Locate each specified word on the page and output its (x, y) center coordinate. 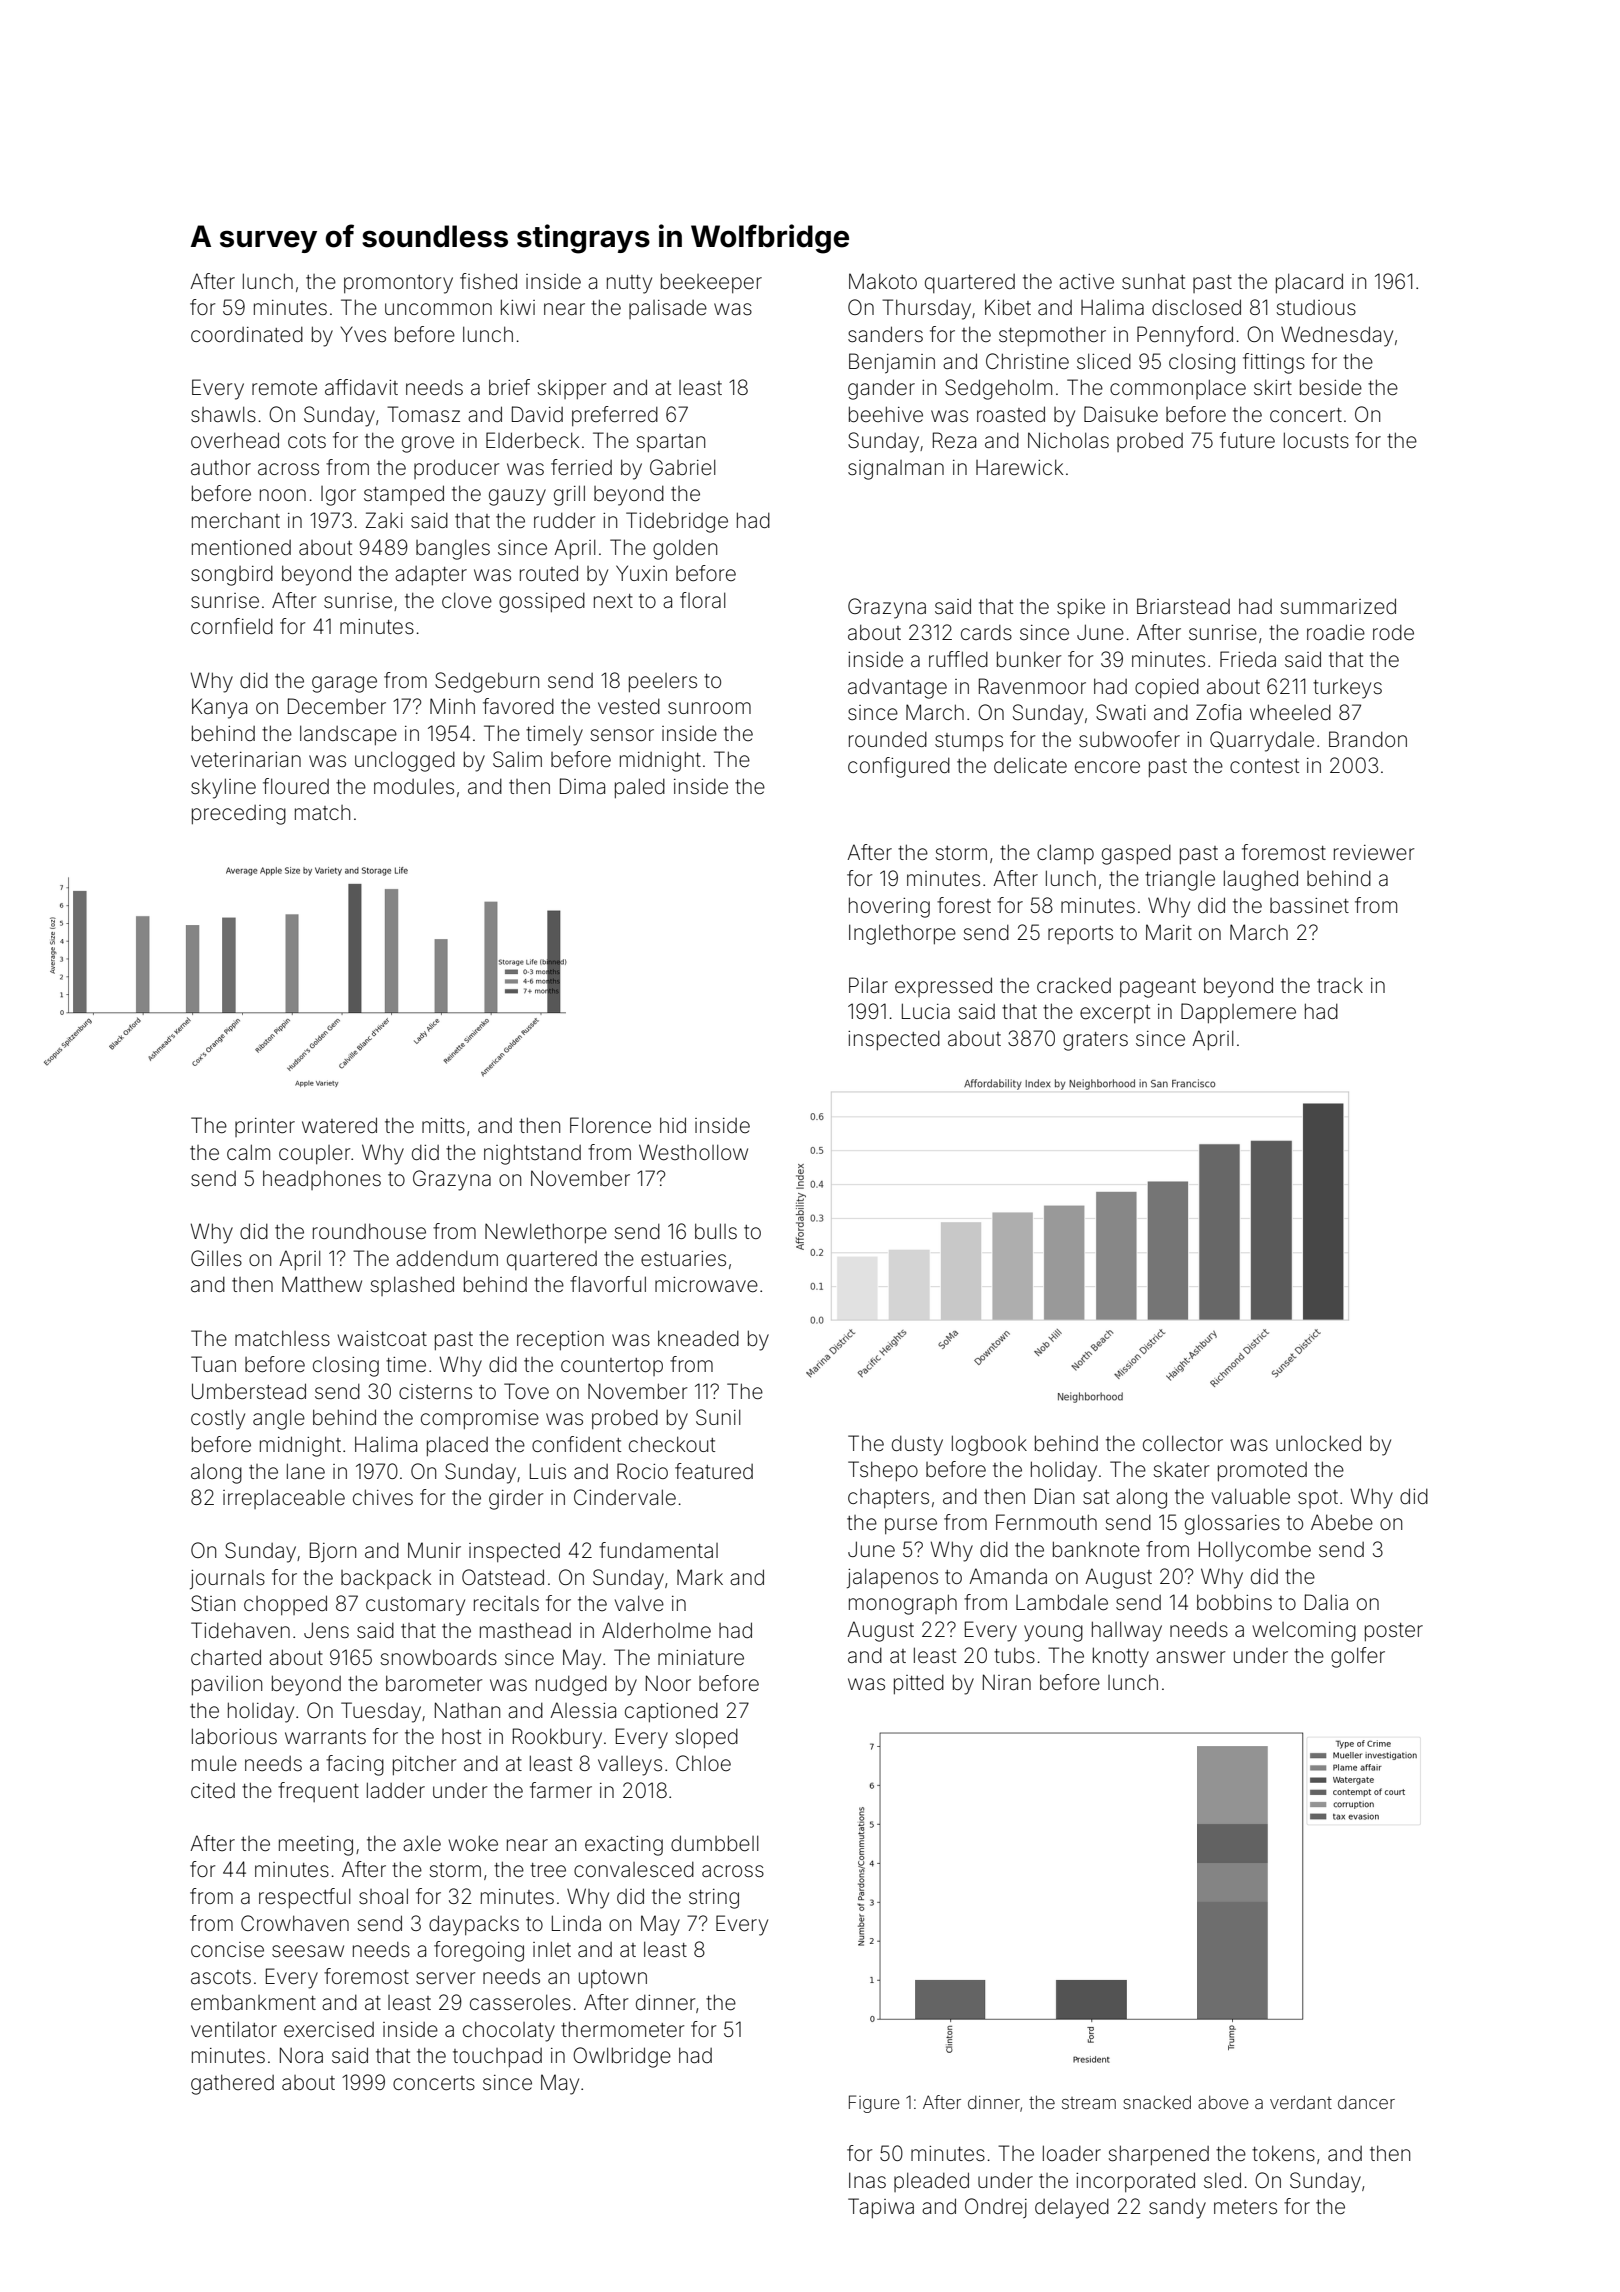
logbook (989, 1445)
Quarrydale (1262, 741)
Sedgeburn (487, 682)
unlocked (1318, 1443)
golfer (1358, 1657)
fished (488, 281)
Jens (326, 1630)
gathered (232, 2084)
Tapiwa (881, 2208)
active (1086, 282)
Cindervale (625, 1497)
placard (1309, 283)
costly (218, 1419)
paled (640, 788)
